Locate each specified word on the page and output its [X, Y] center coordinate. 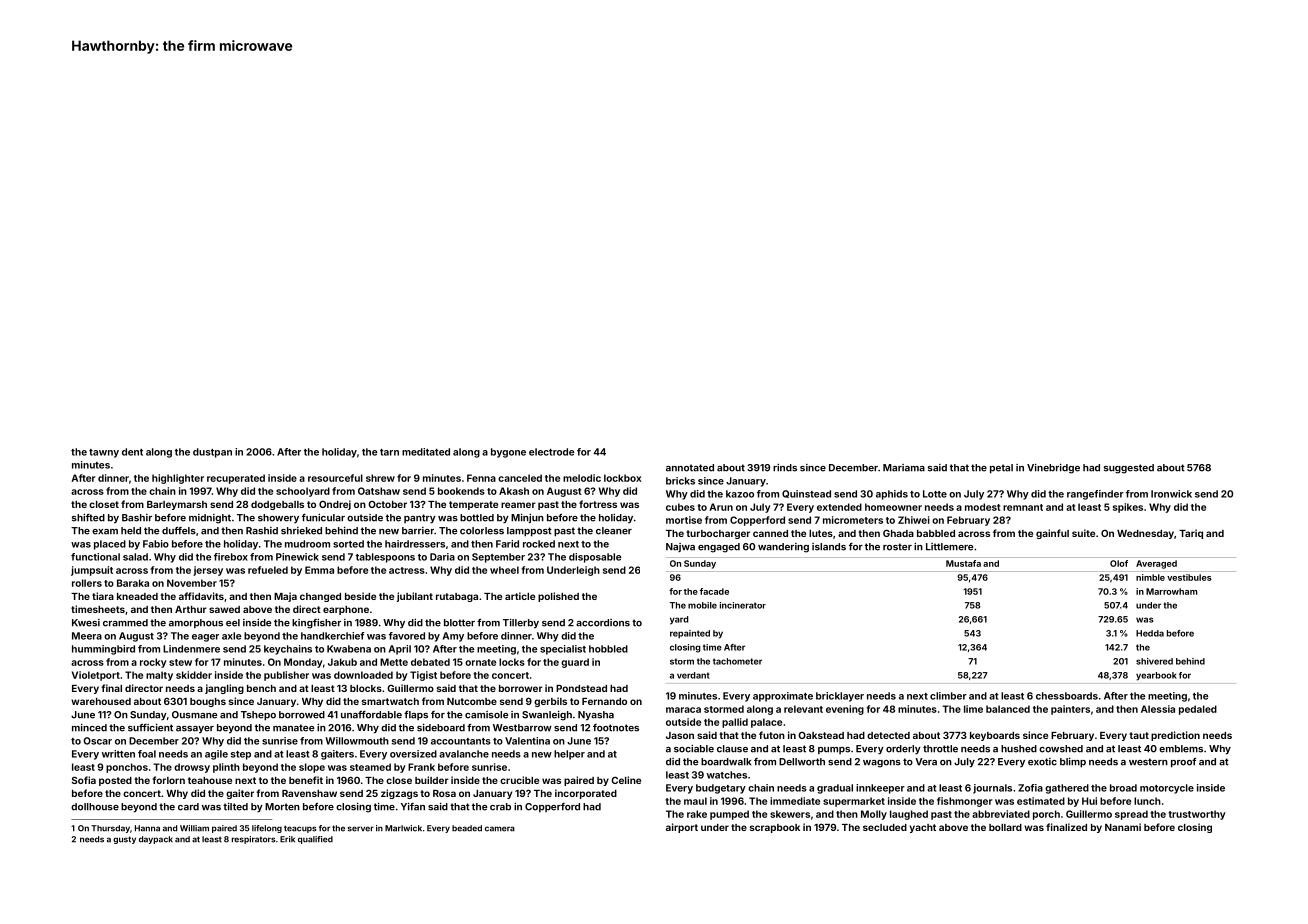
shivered [1154, 661]
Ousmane [194, 715]
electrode [551, 452]
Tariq [1191, 534]
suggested [1129, 469]
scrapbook [775, 828]
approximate [783, 697]
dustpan [212, 453]
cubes [680, 507]
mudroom [307, 544]
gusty [124, 840]
